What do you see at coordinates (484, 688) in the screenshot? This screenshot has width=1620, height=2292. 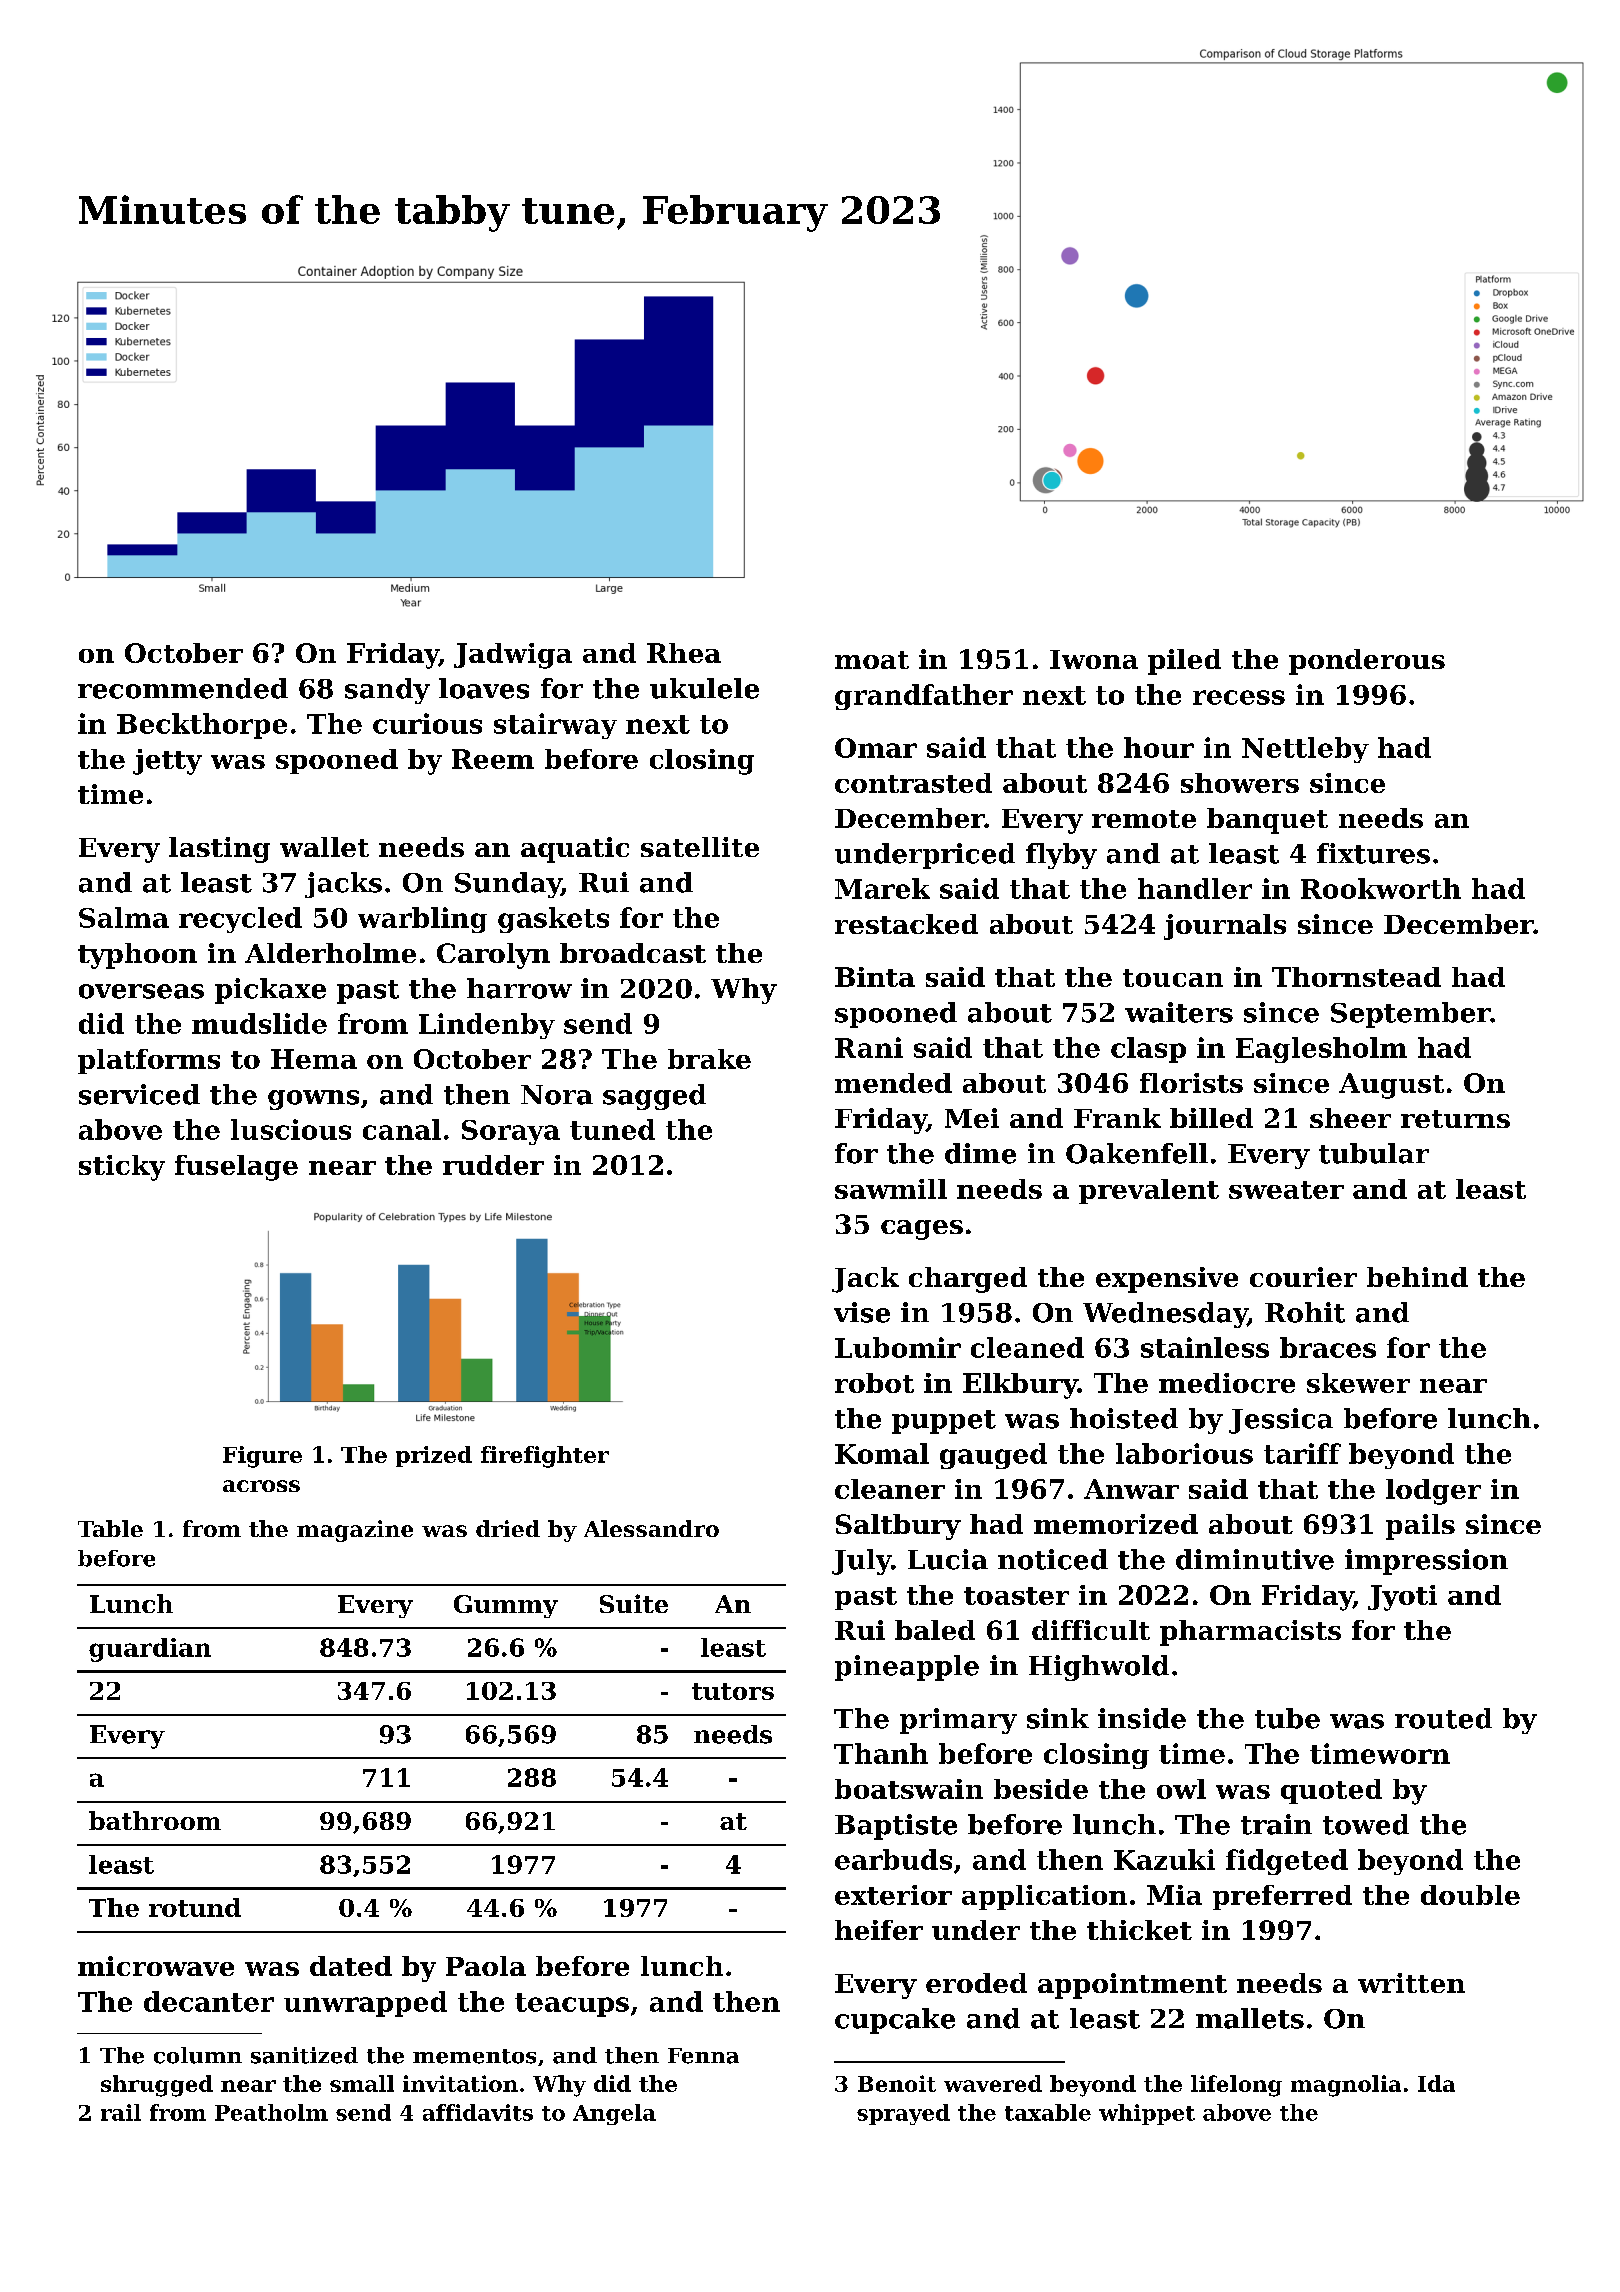 I see `loaves` at bounding box center [484, 688].
